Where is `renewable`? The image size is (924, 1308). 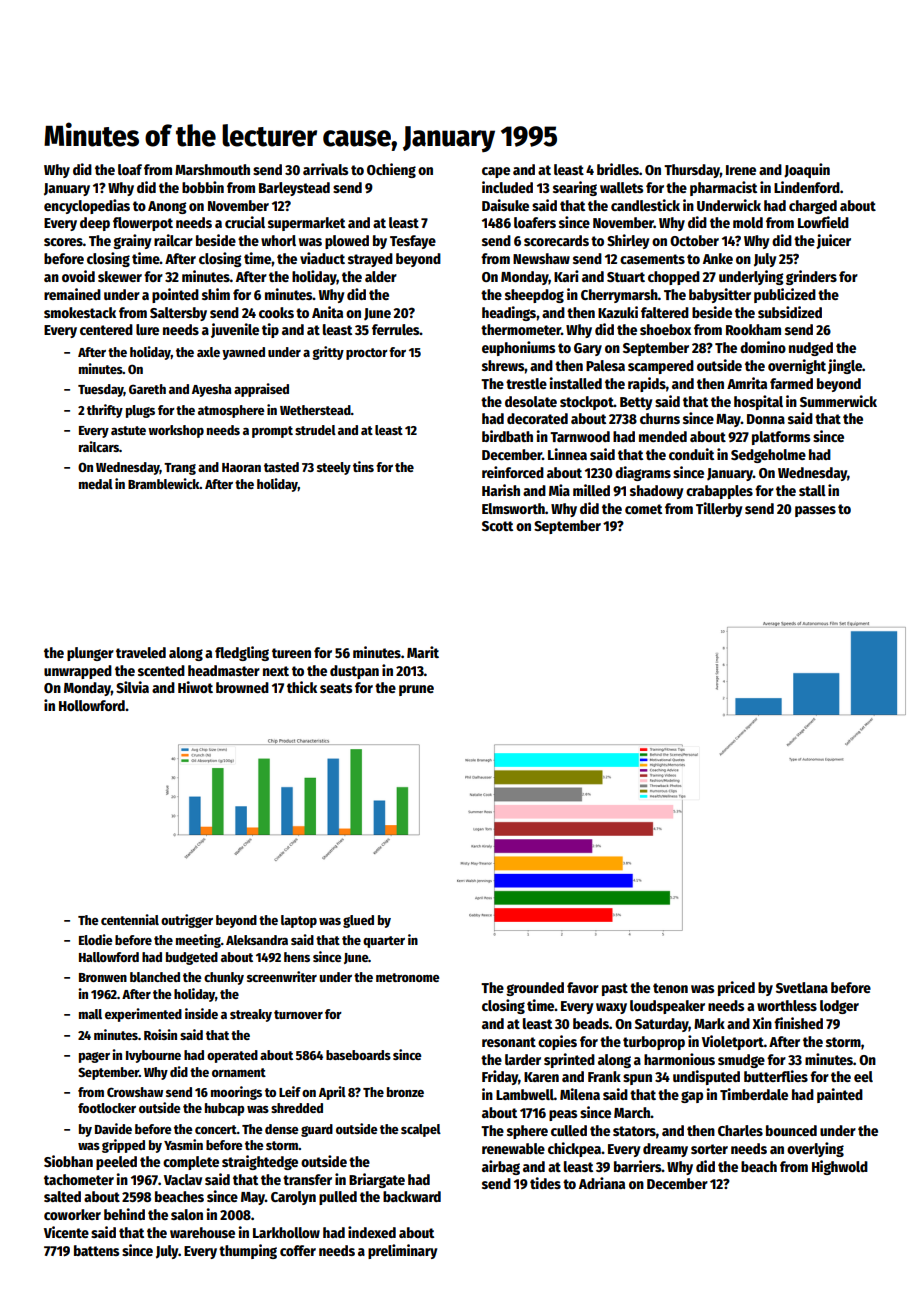 renewable is located at coordinates (513, 1148).
